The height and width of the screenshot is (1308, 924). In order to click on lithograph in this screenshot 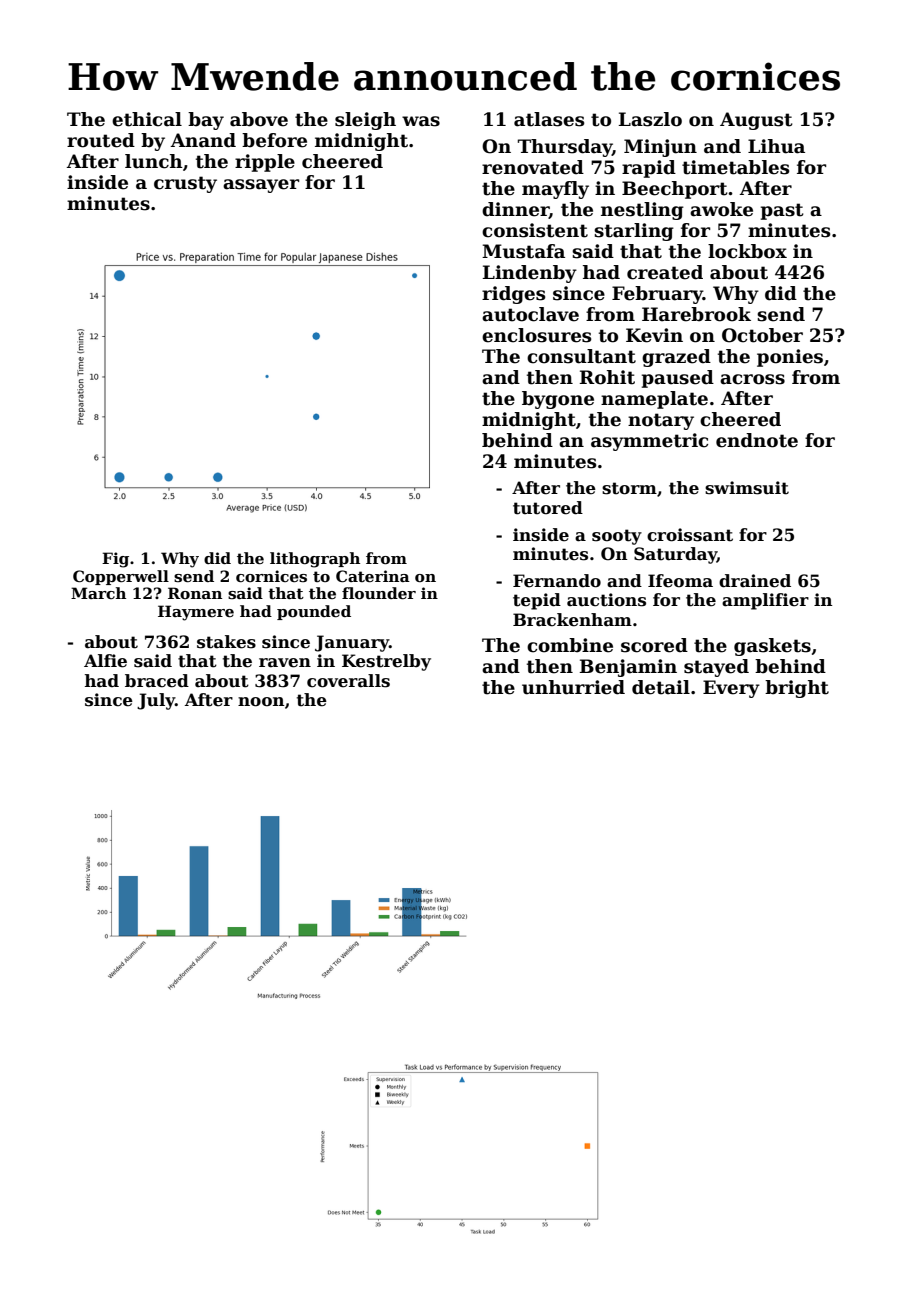, I will do `click(315, 560)`.
